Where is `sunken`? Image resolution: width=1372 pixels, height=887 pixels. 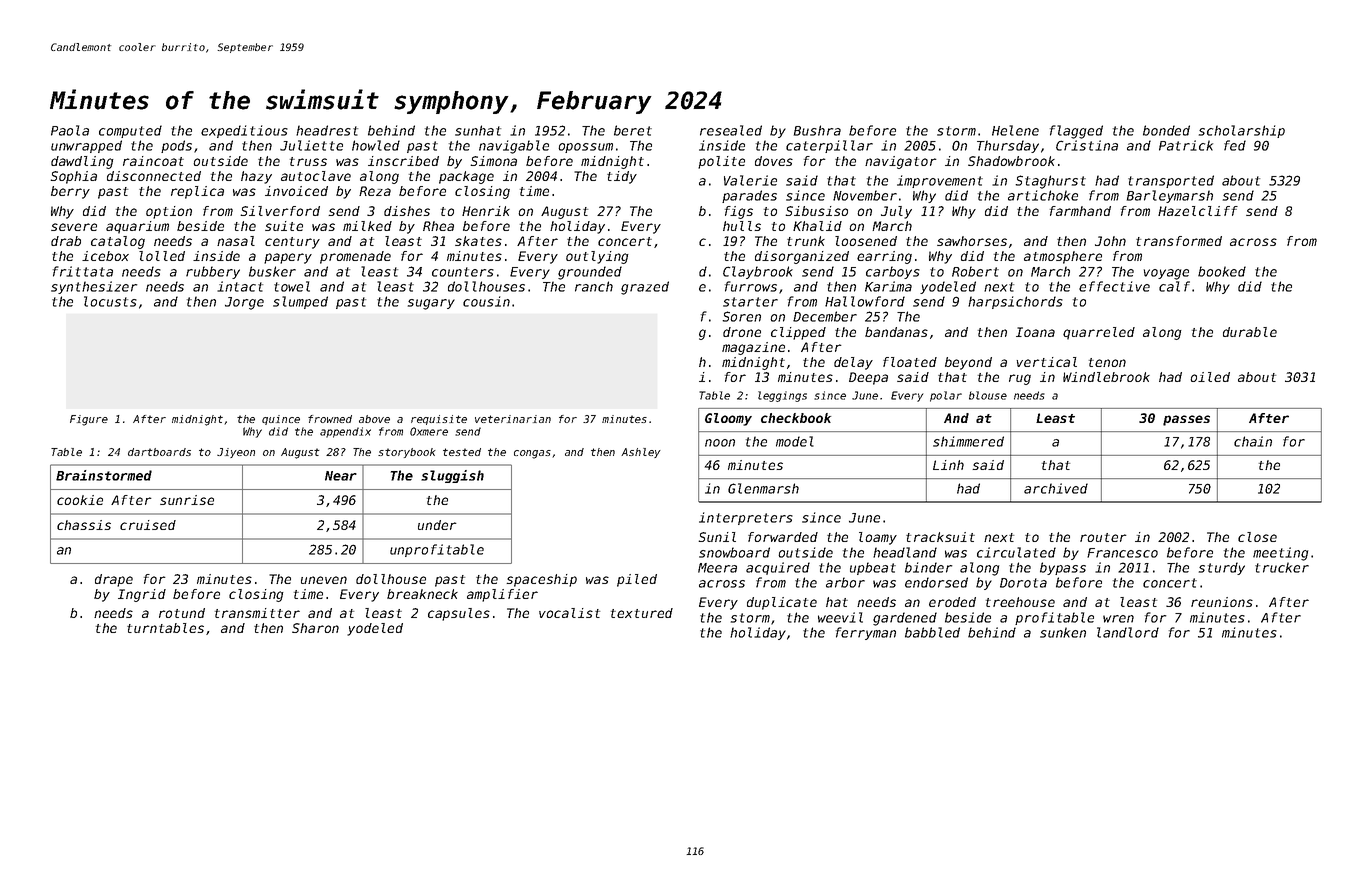
sunken is located at coordinates (1063, 632).
